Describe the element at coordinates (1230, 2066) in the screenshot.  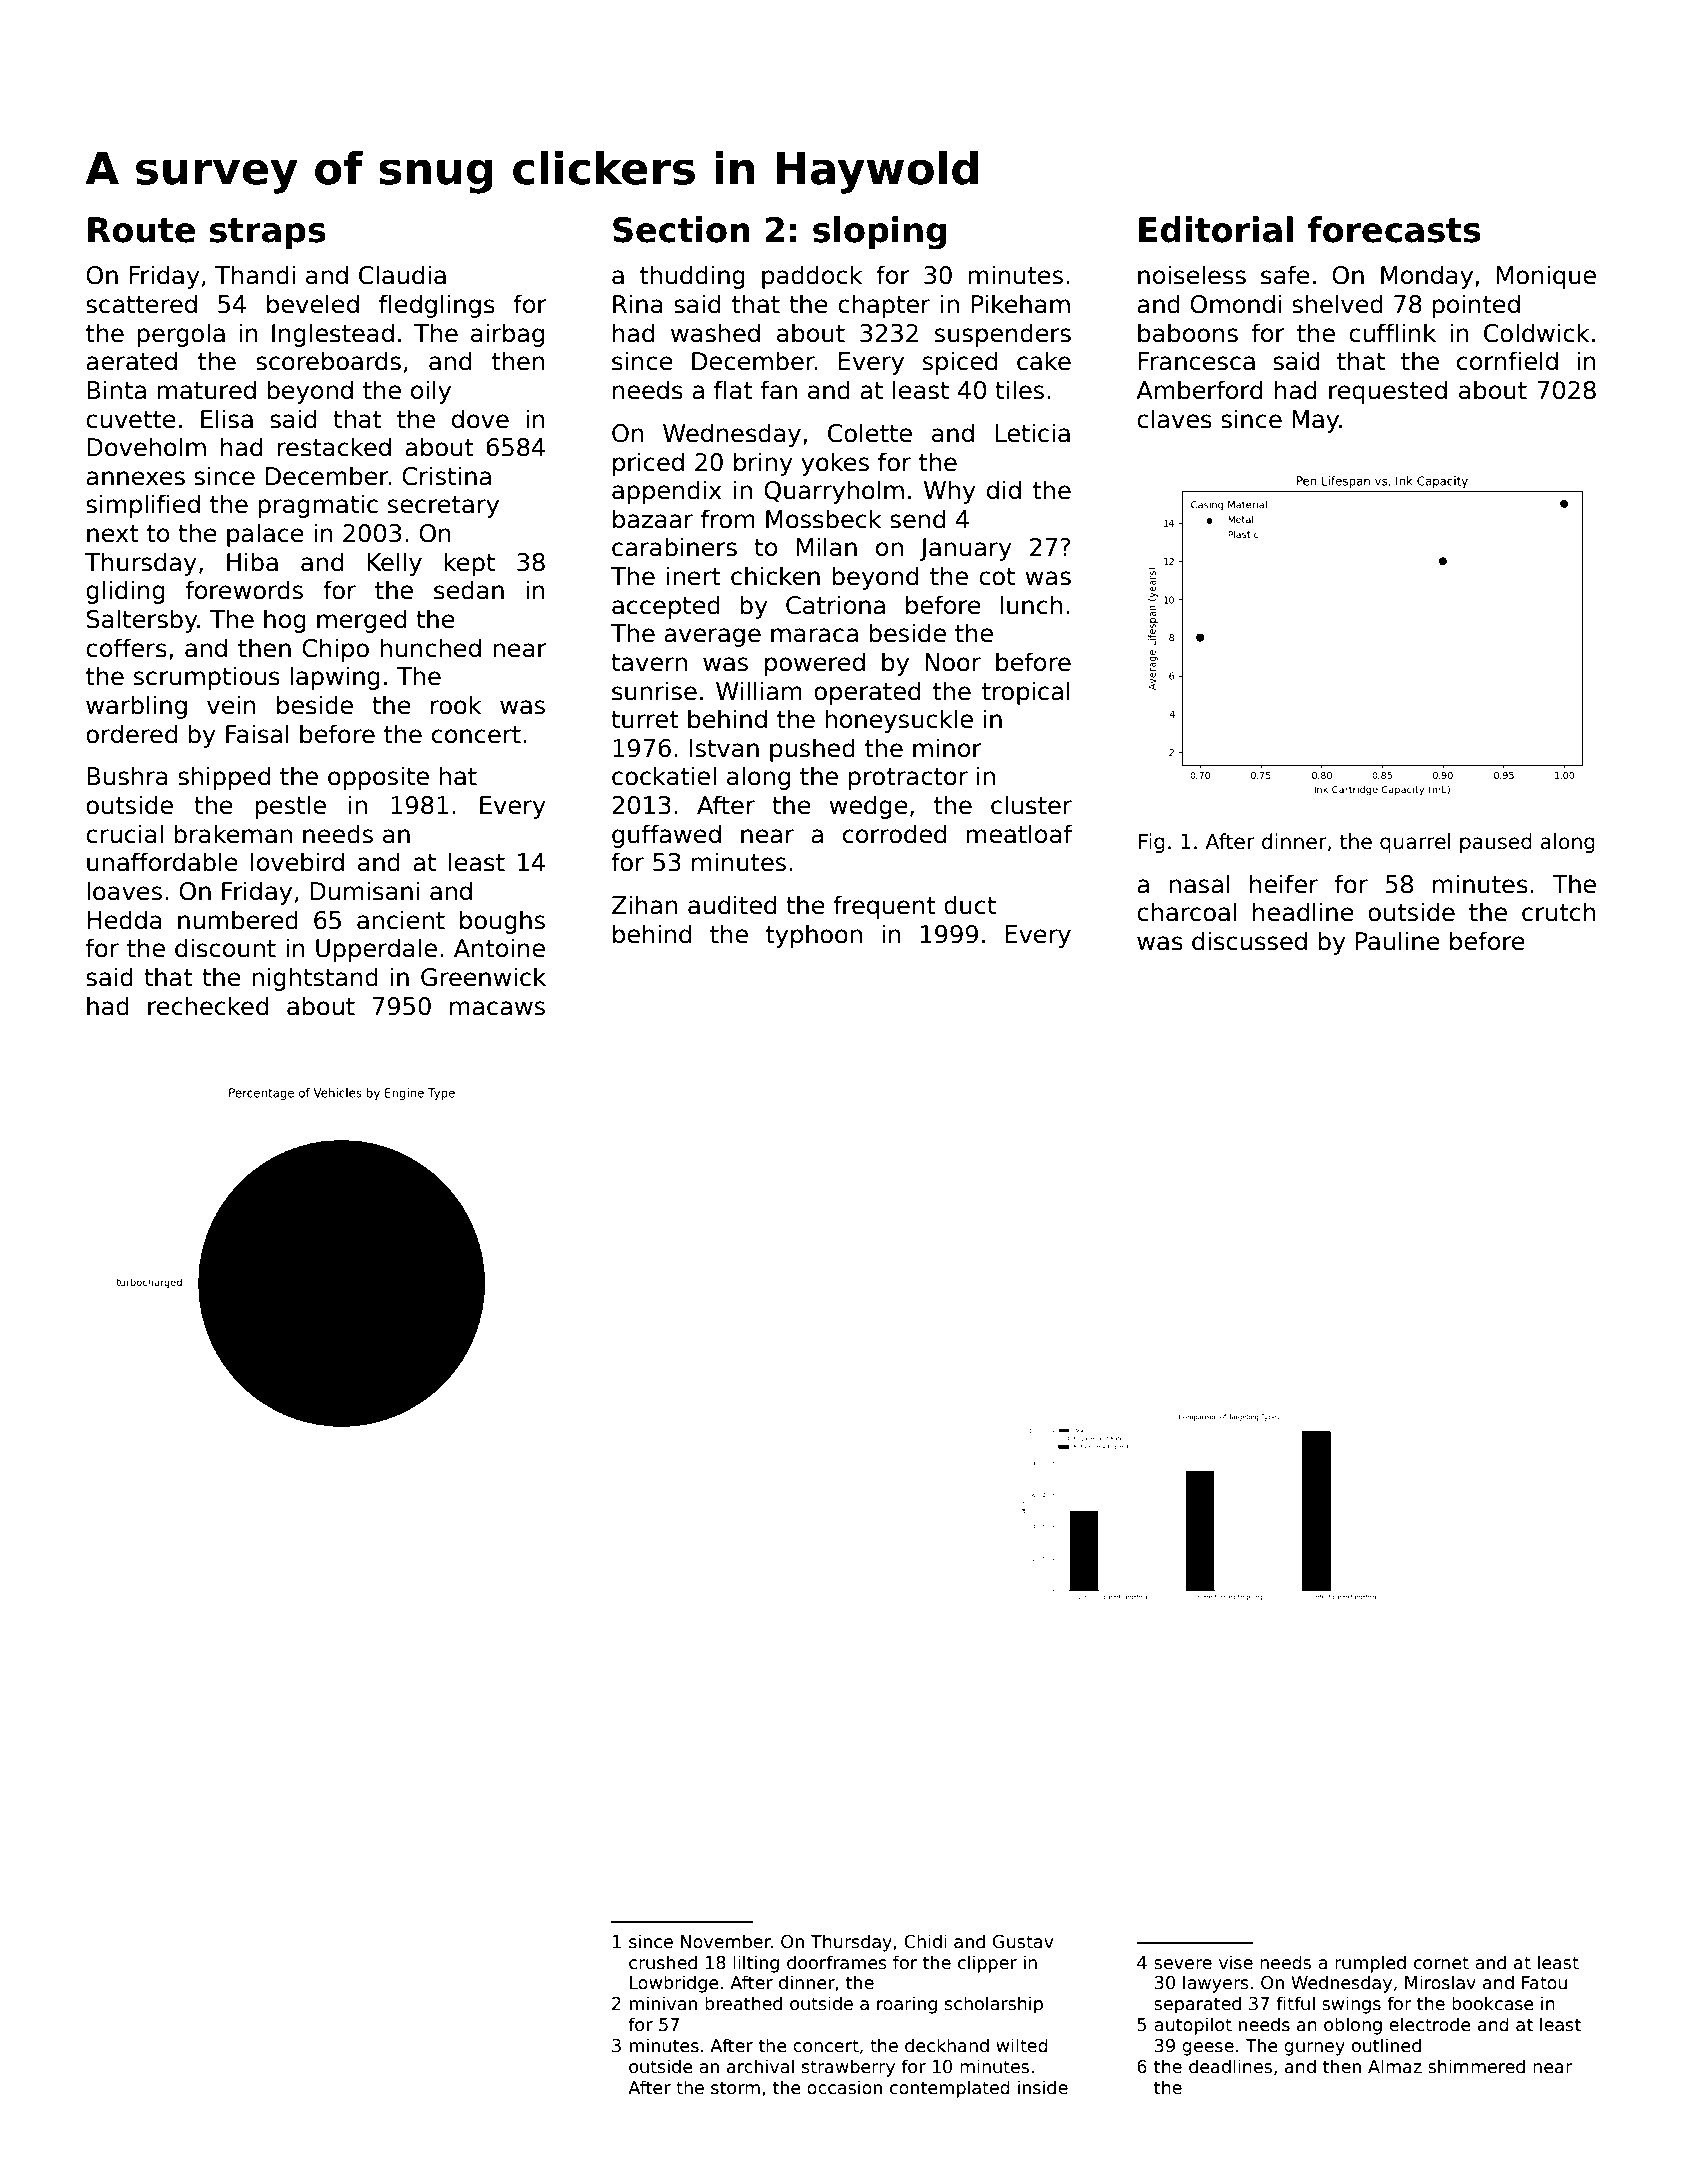
I see `deadlines` at that location.
